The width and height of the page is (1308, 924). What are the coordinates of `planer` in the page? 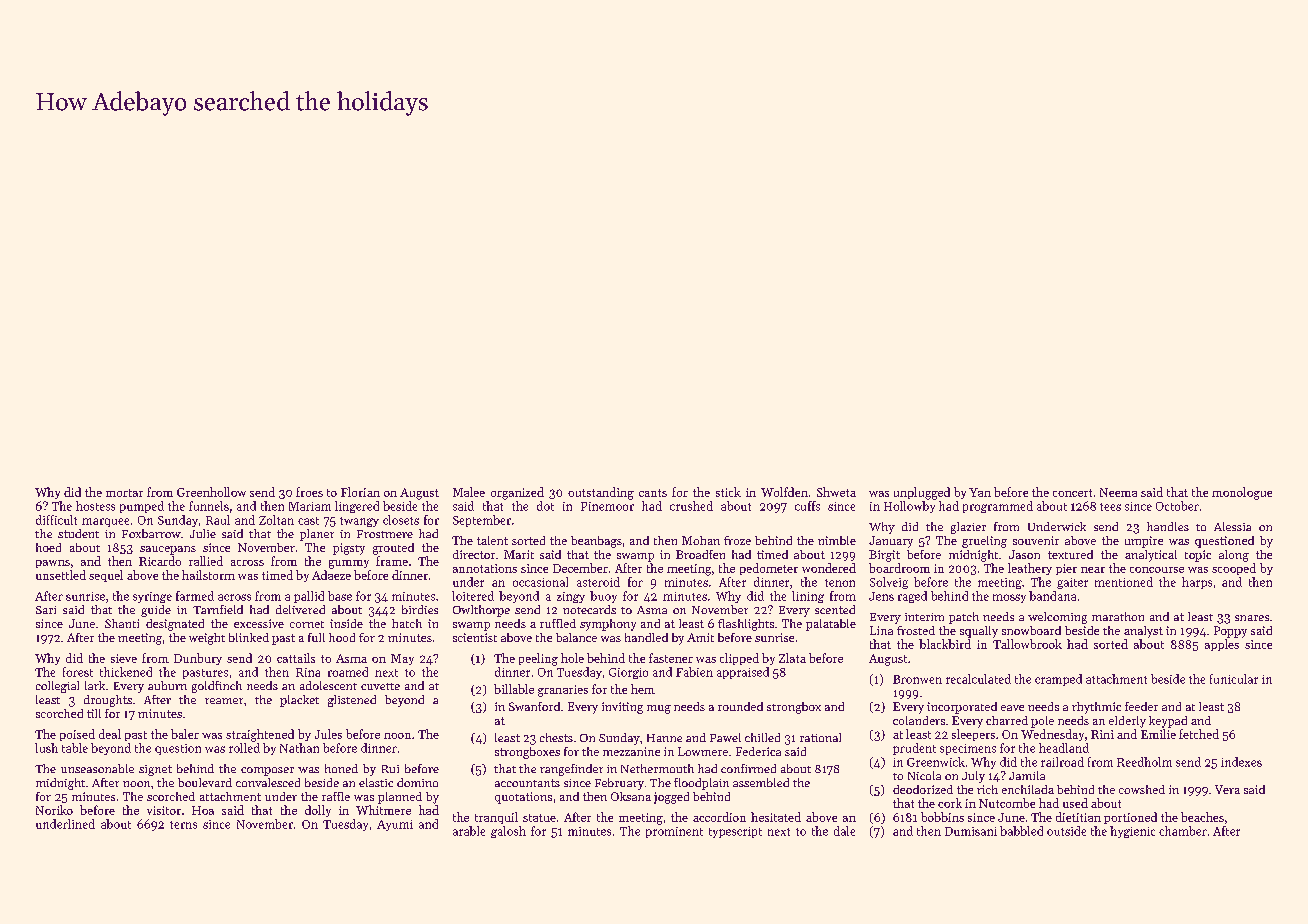 It's located at (317, 535).
